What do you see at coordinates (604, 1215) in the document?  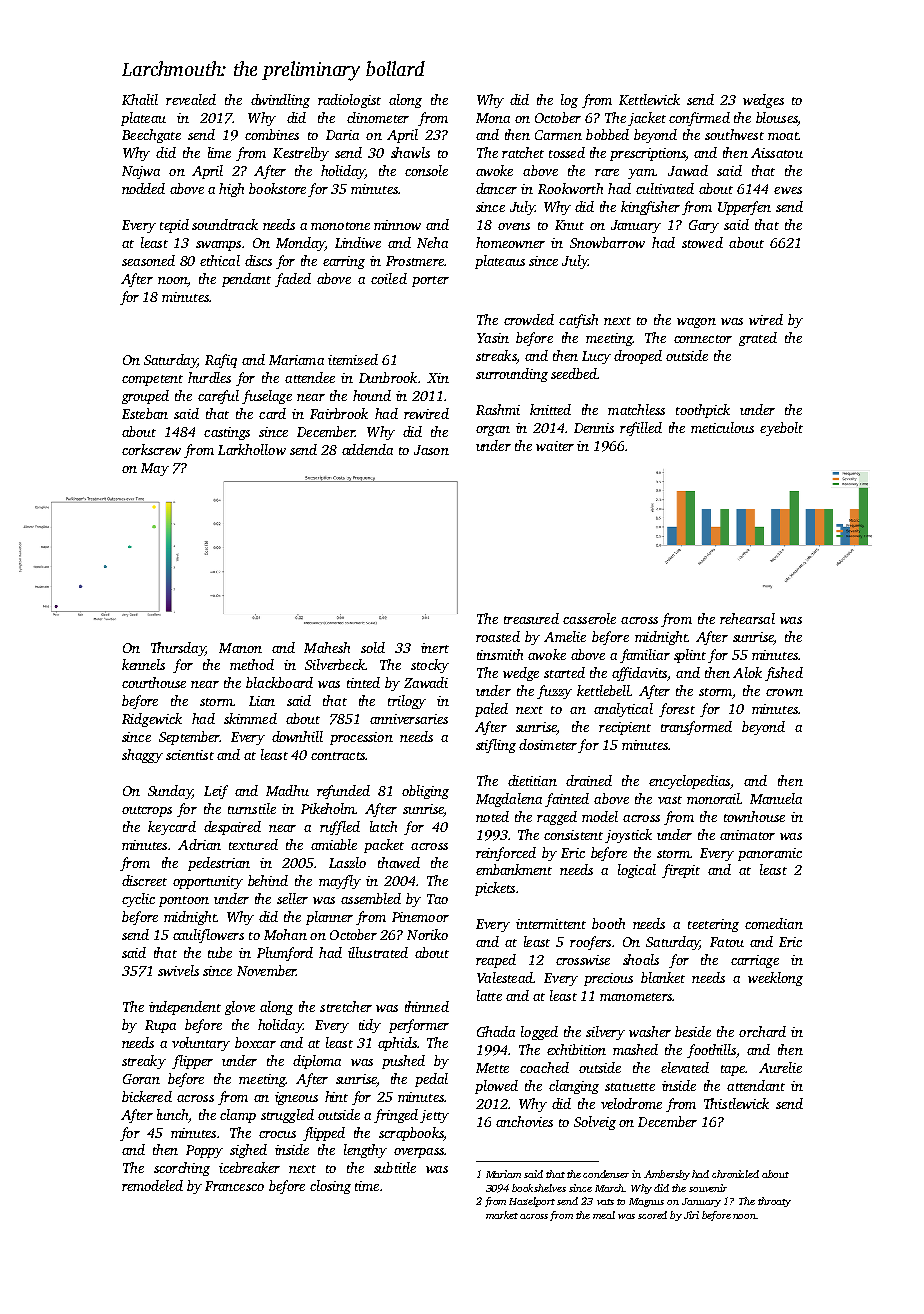 I see `meal` at bounding box center [604, 1215].
